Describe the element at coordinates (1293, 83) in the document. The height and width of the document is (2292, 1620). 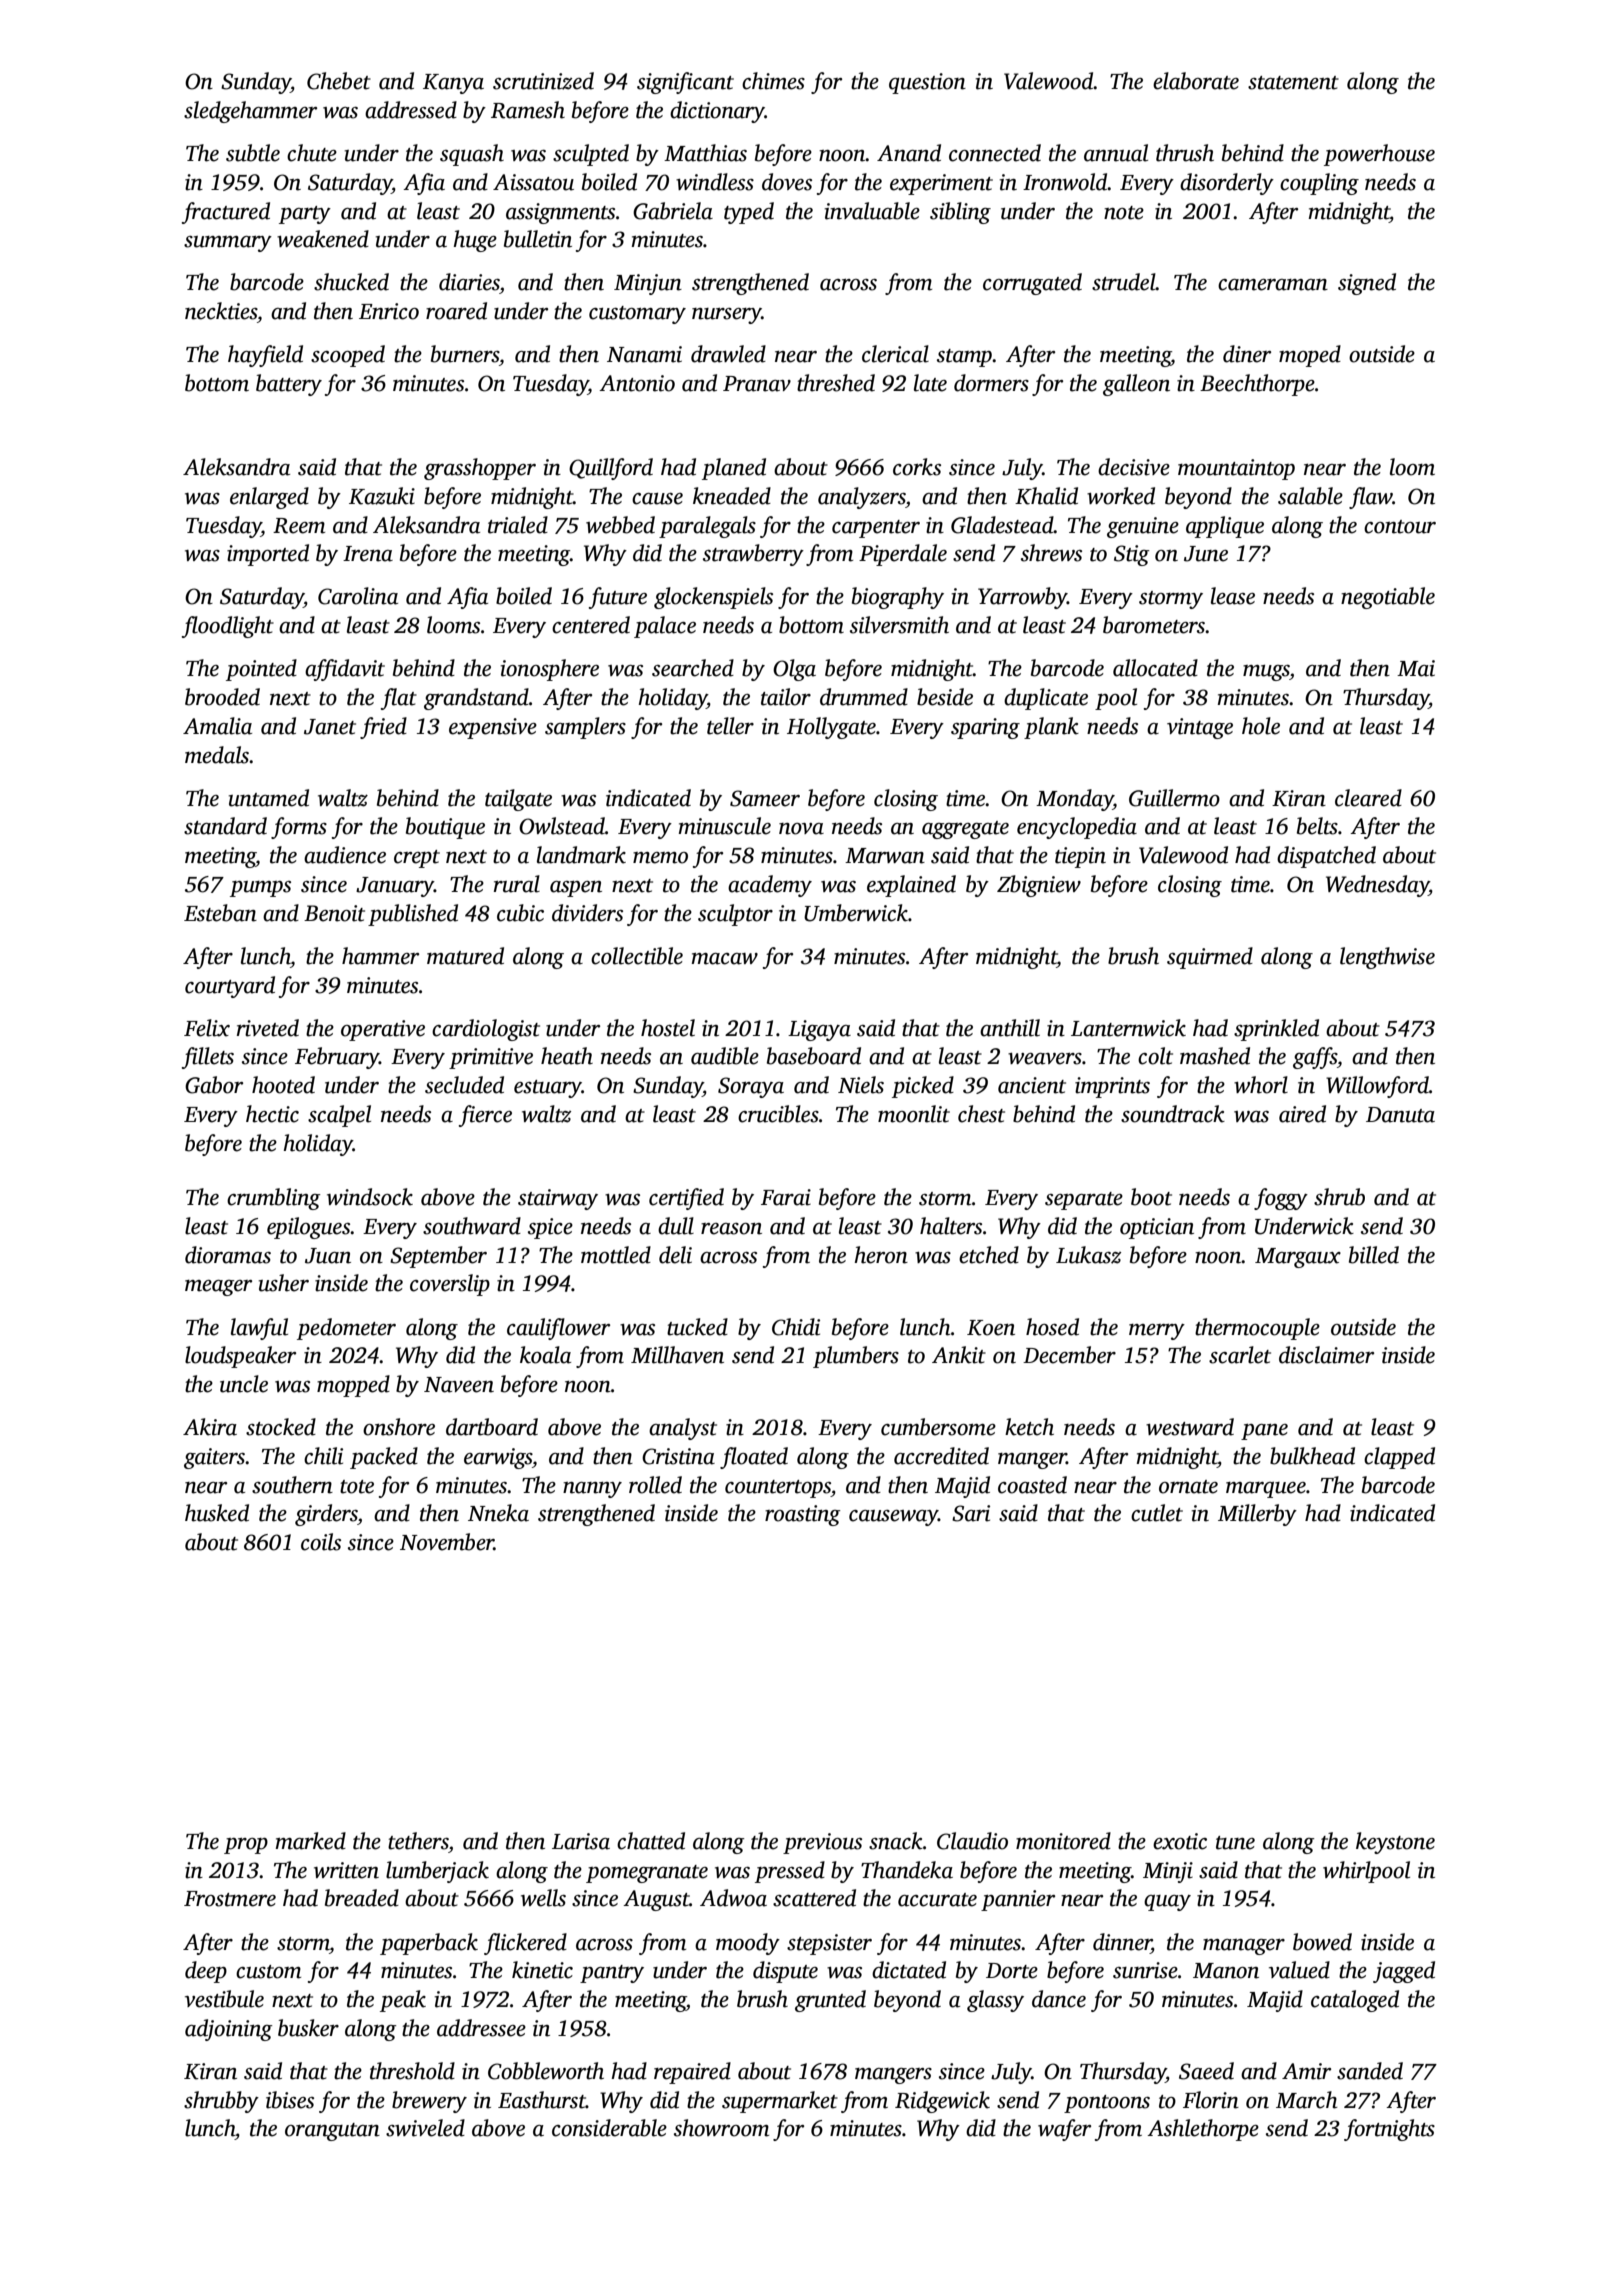
I see `statement` at that location.
